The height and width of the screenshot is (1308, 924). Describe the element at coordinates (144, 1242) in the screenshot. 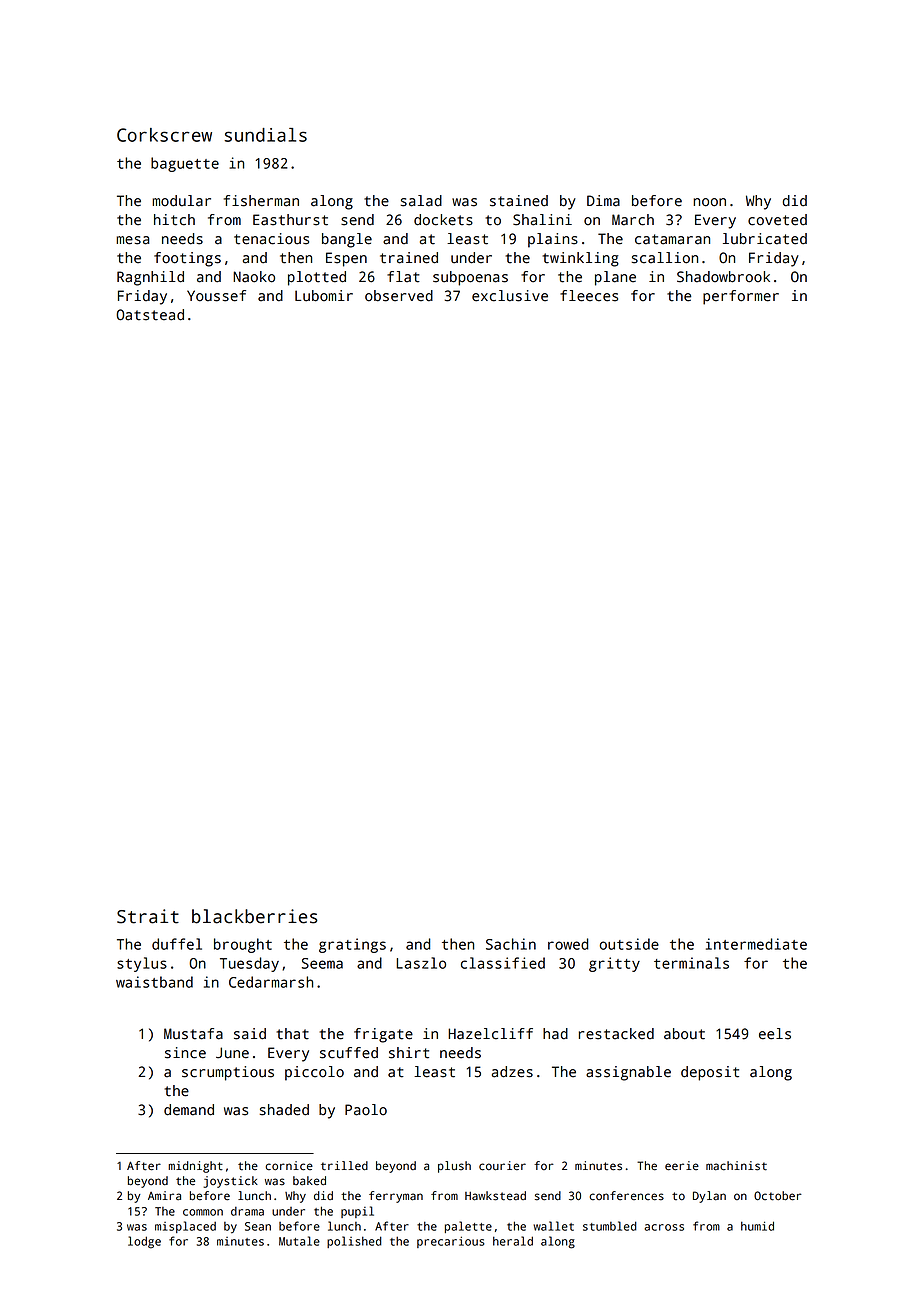

I see `lodge` at that location.
